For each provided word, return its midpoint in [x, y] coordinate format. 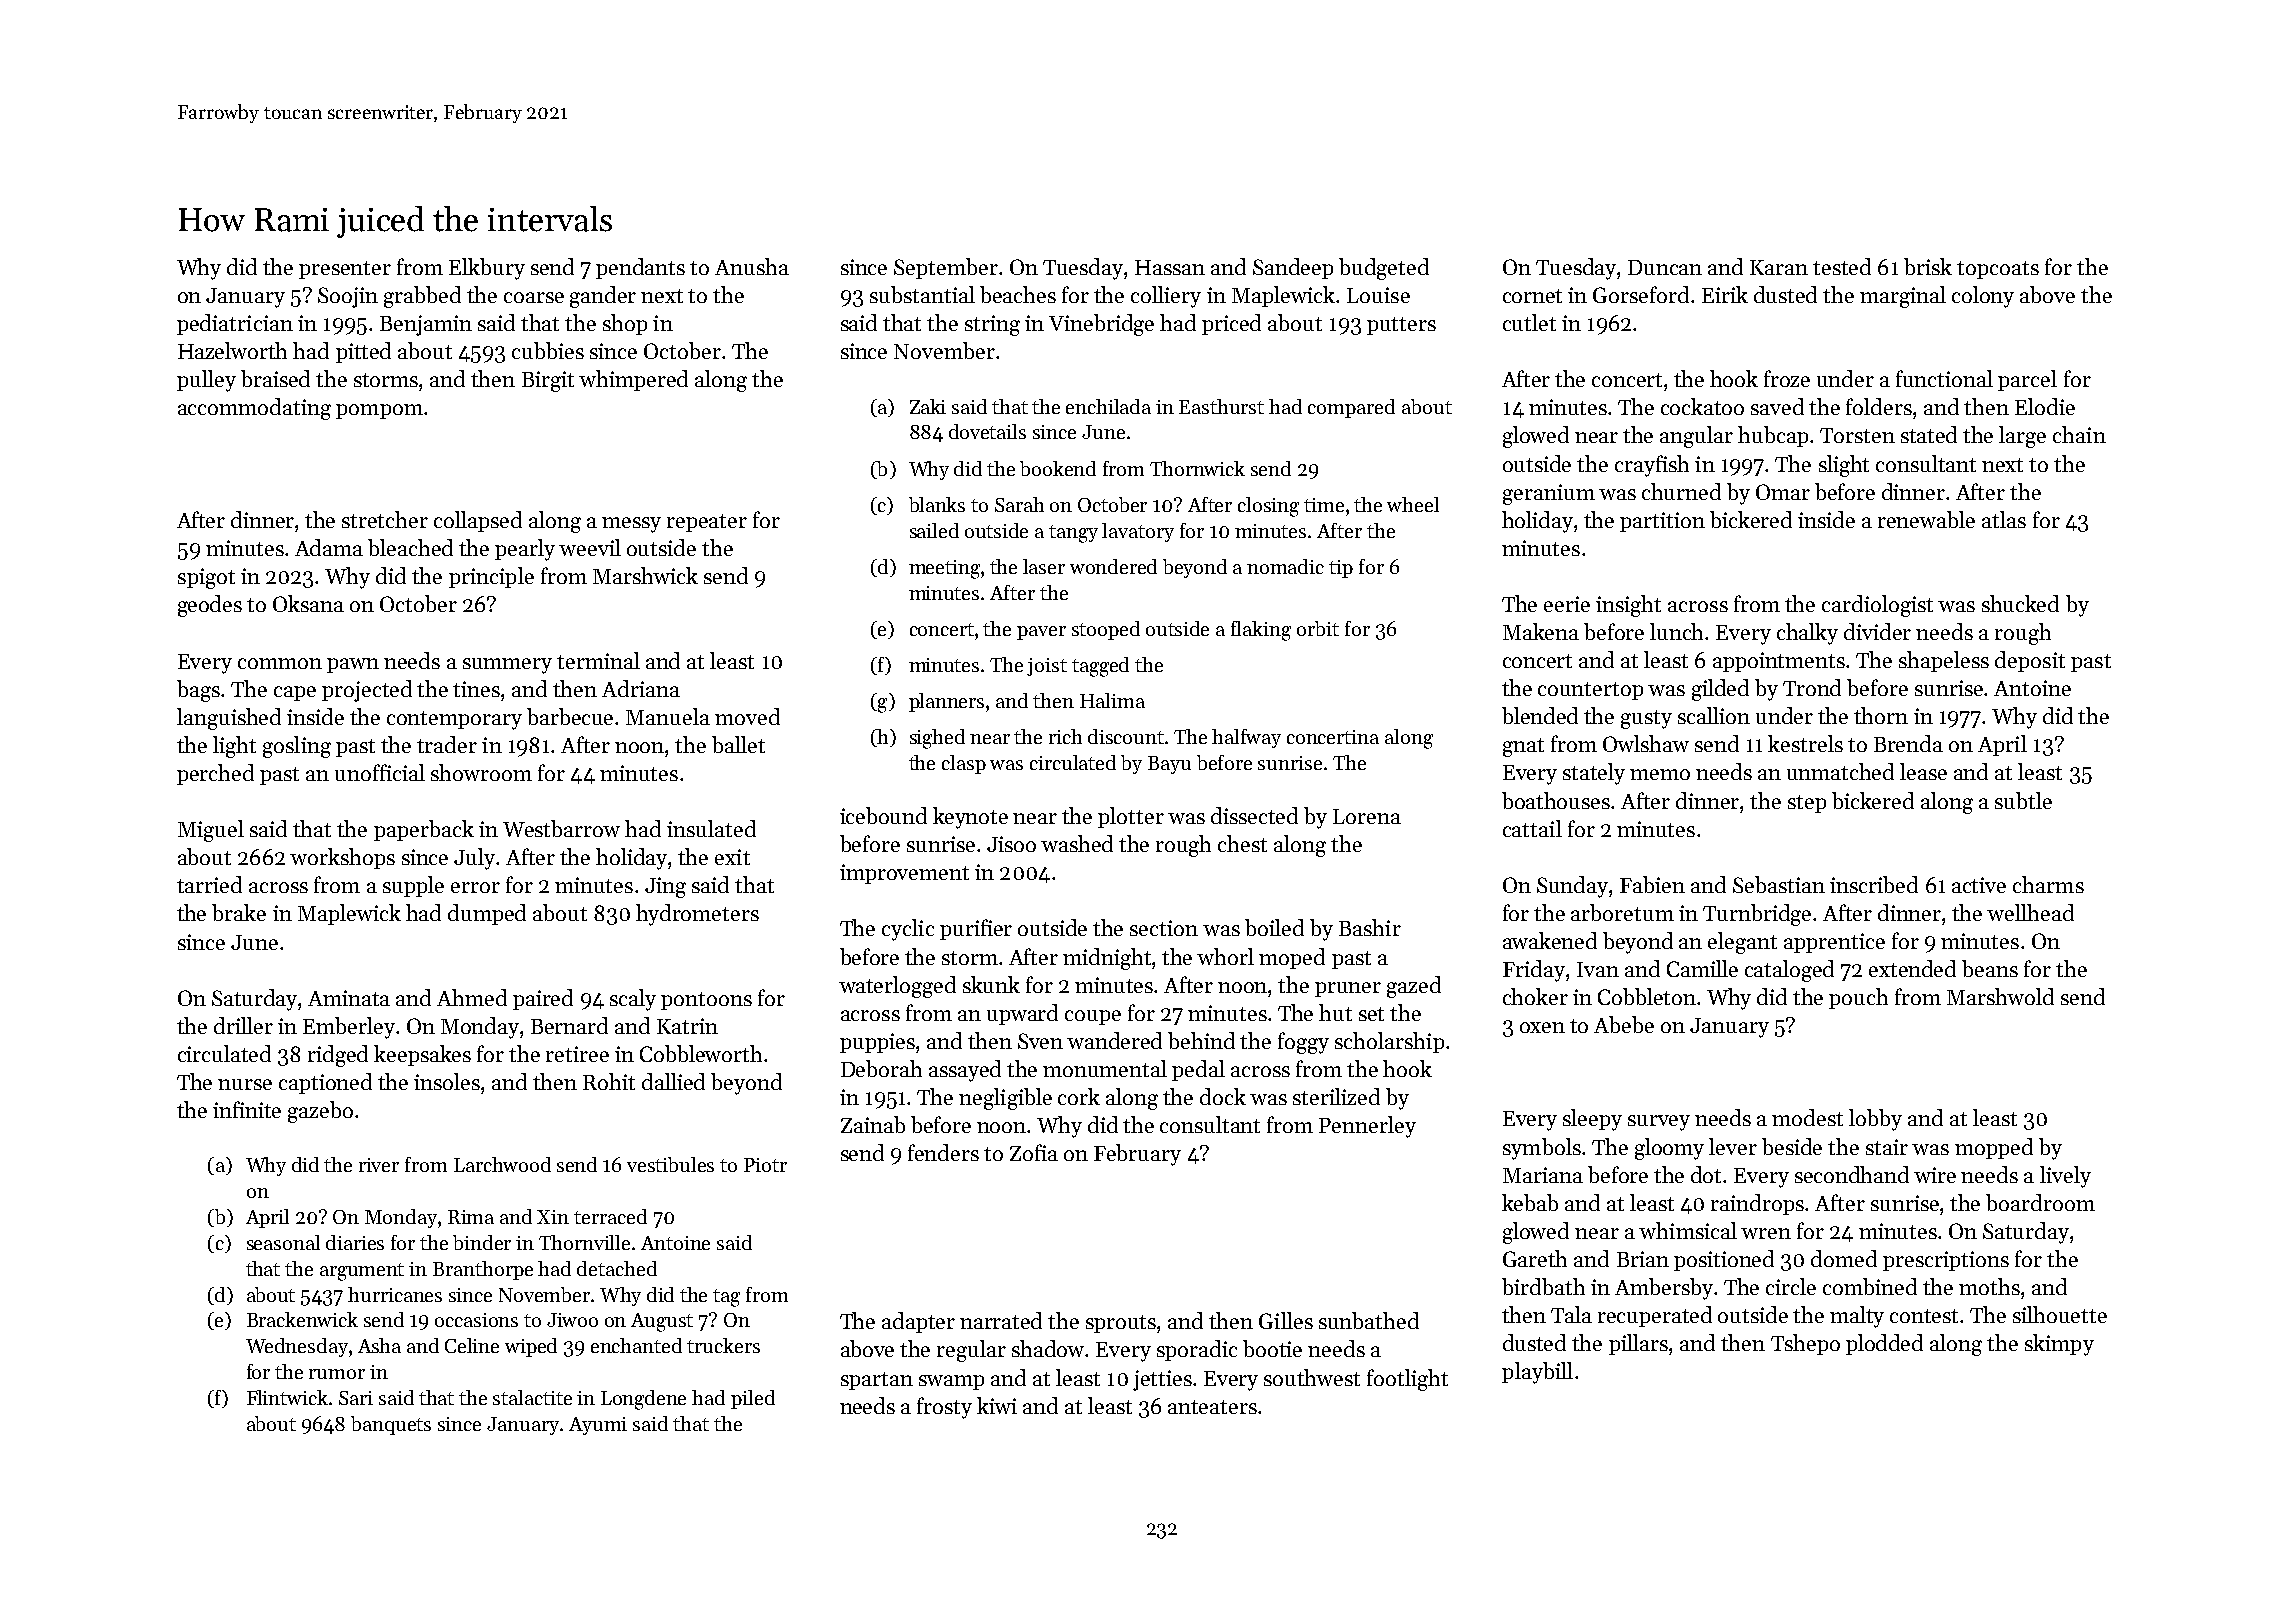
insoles [447, 1081]
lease [1923, 771]
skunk [991, 984]
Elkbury [487, 269]
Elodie [2045, 406]
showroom [481, 772]
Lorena [1367, 816]
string [992, 325]
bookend [1058, 468]
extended [1912, 968]
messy [631, 525]
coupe [1093, 1017]
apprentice [1834, 943]
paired [543, 999]
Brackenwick [302, 1319]
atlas [2004, 519]
